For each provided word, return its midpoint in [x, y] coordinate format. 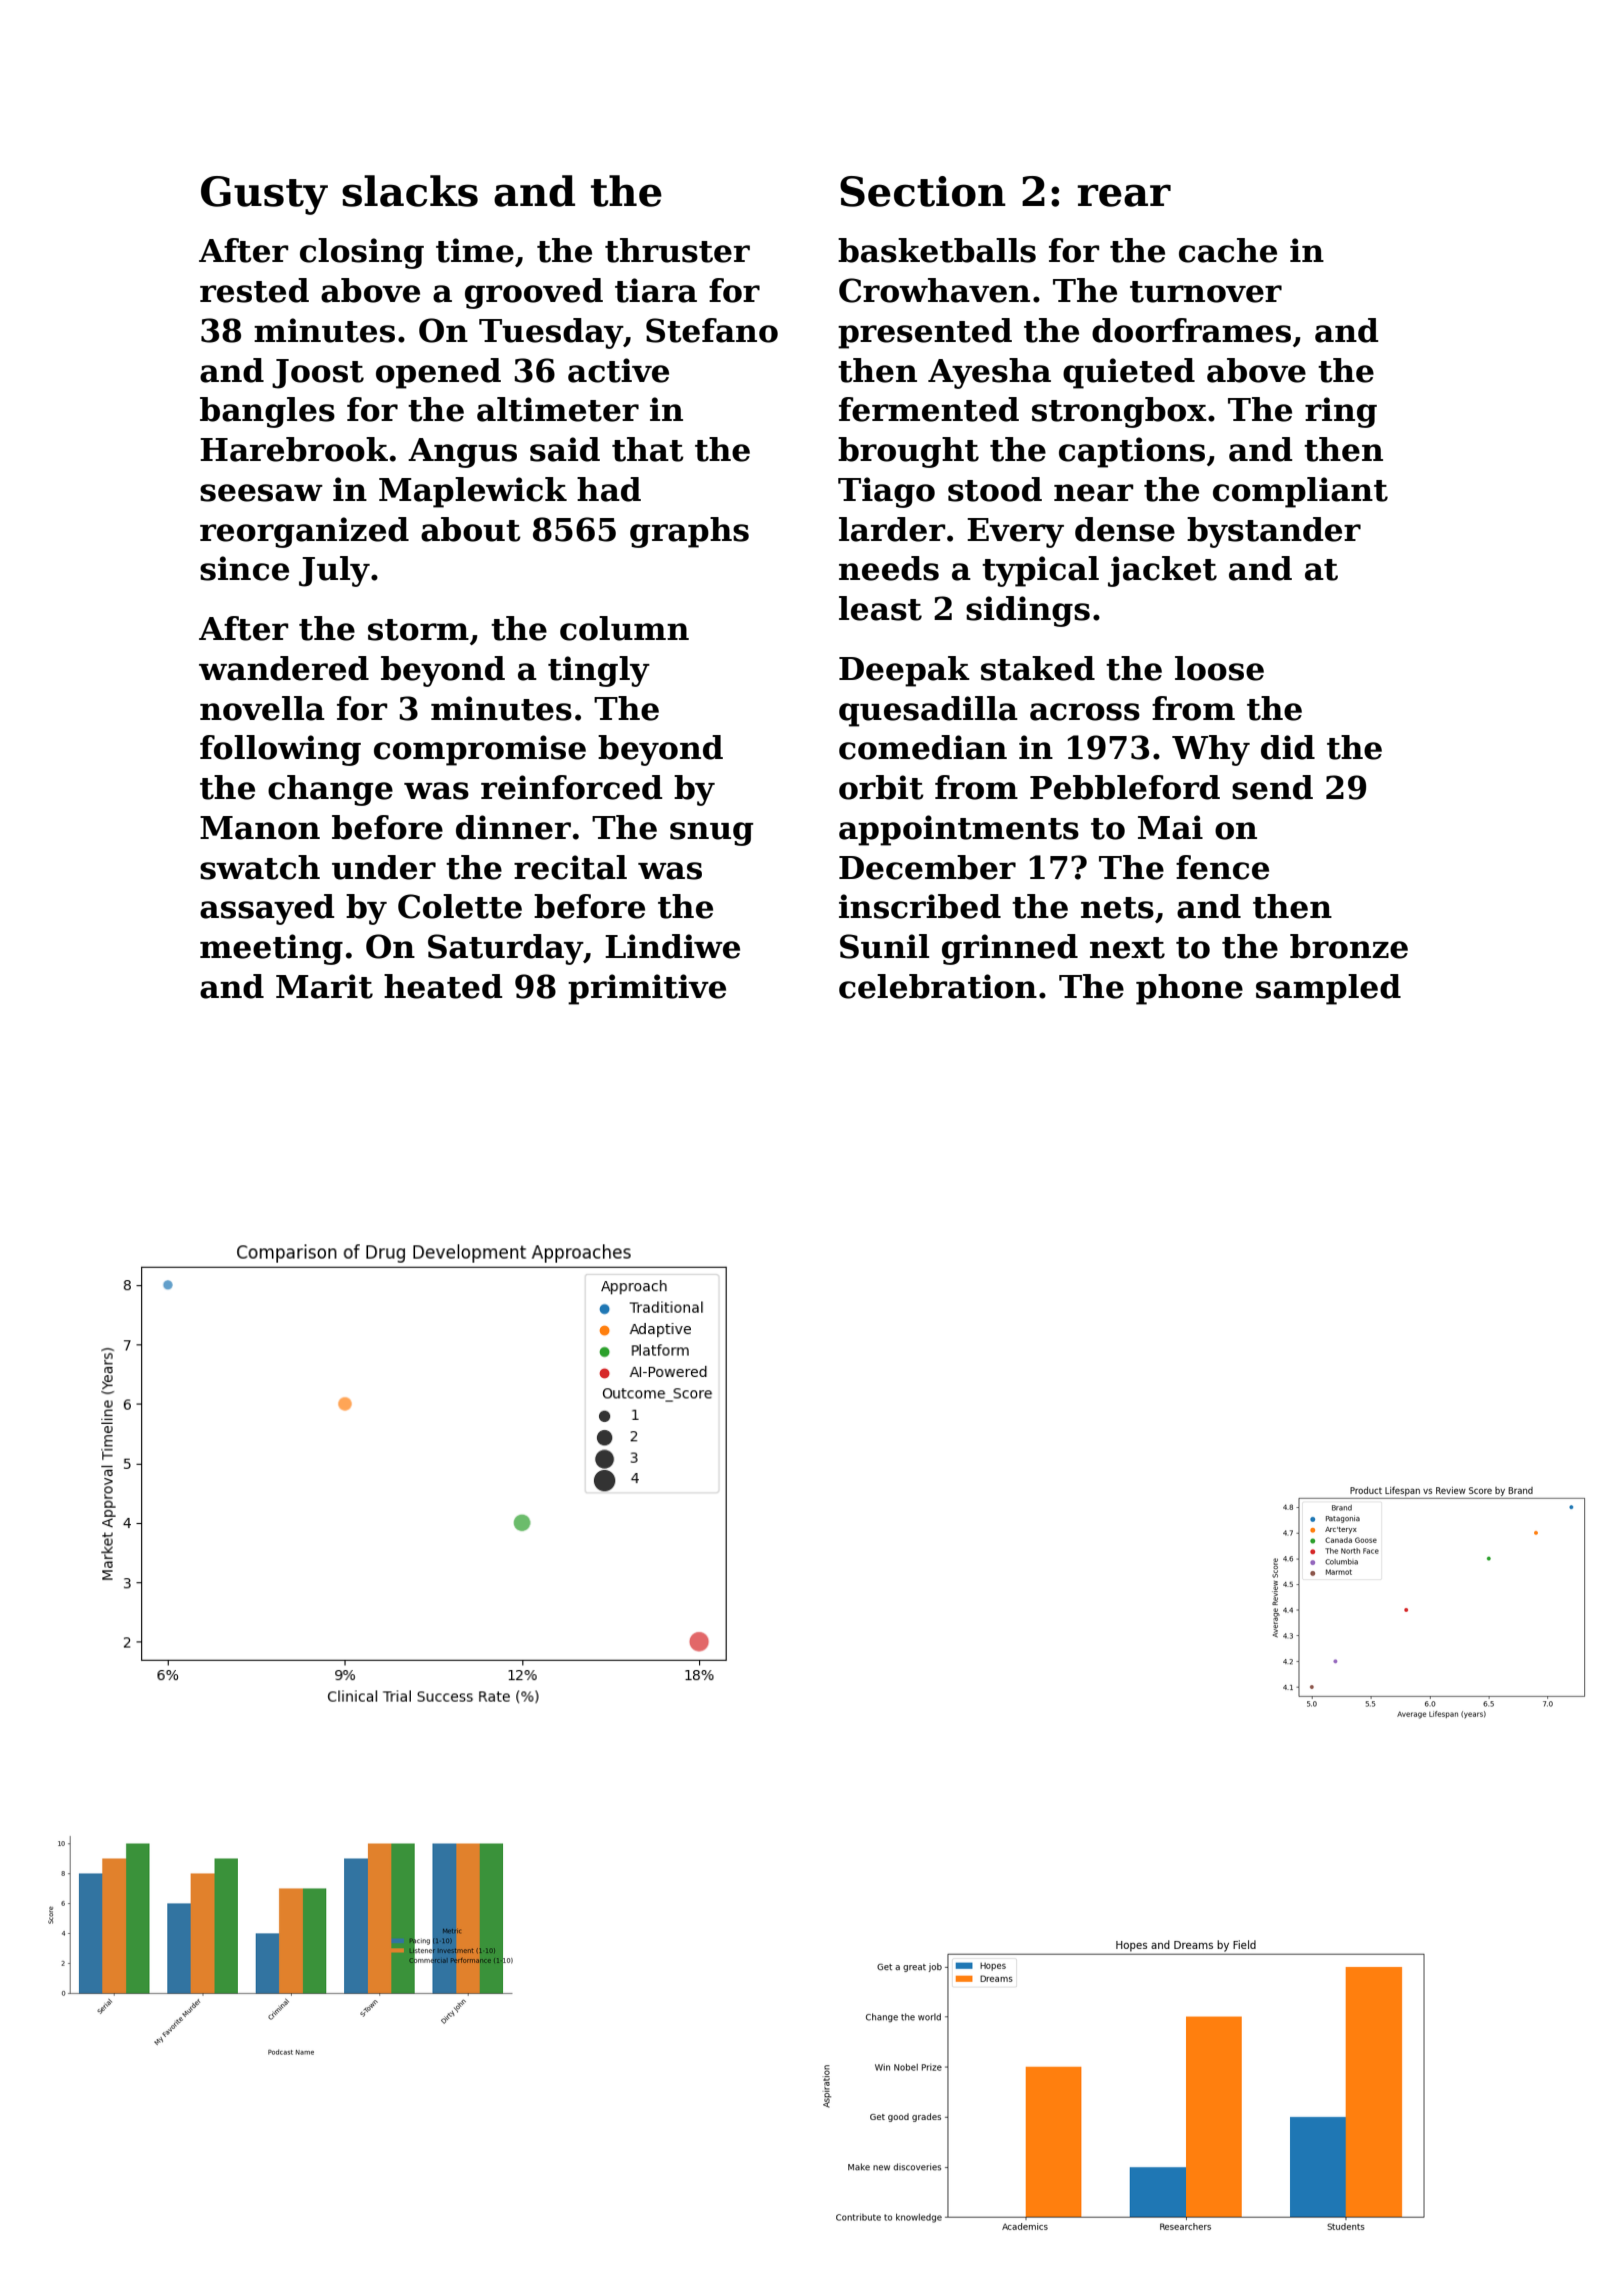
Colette [460, 906]
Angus [462, 453]
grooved [534, 293]
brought [908, 452]
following [280, 750]
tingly [599, 671]
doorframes [1191, 330]
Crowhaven [934, 290]
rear [1124, 195]
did [1288, 747]
